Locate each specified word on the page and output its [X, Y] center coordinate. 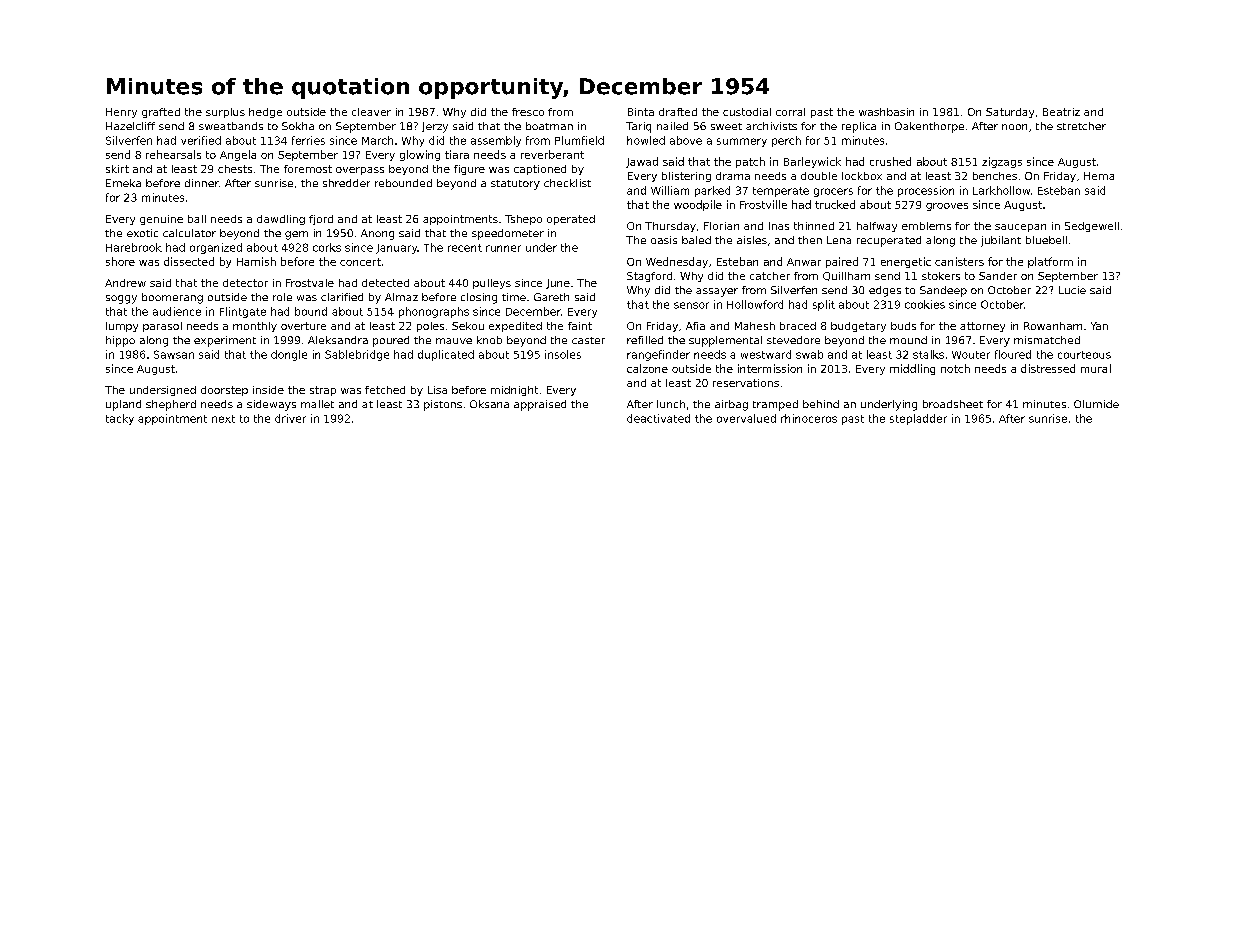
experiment [225, 341]
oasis [664, 240]
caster [588, 340]
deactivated [658, 418]
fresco [528, 112]
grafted [161, 113]
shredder [346, 183]
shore [120, 261]
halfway [877, 227]
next [223, 419]
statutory [515, 185]
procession [926, 191]
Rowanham [1053, 326]
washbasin [886, 112]
